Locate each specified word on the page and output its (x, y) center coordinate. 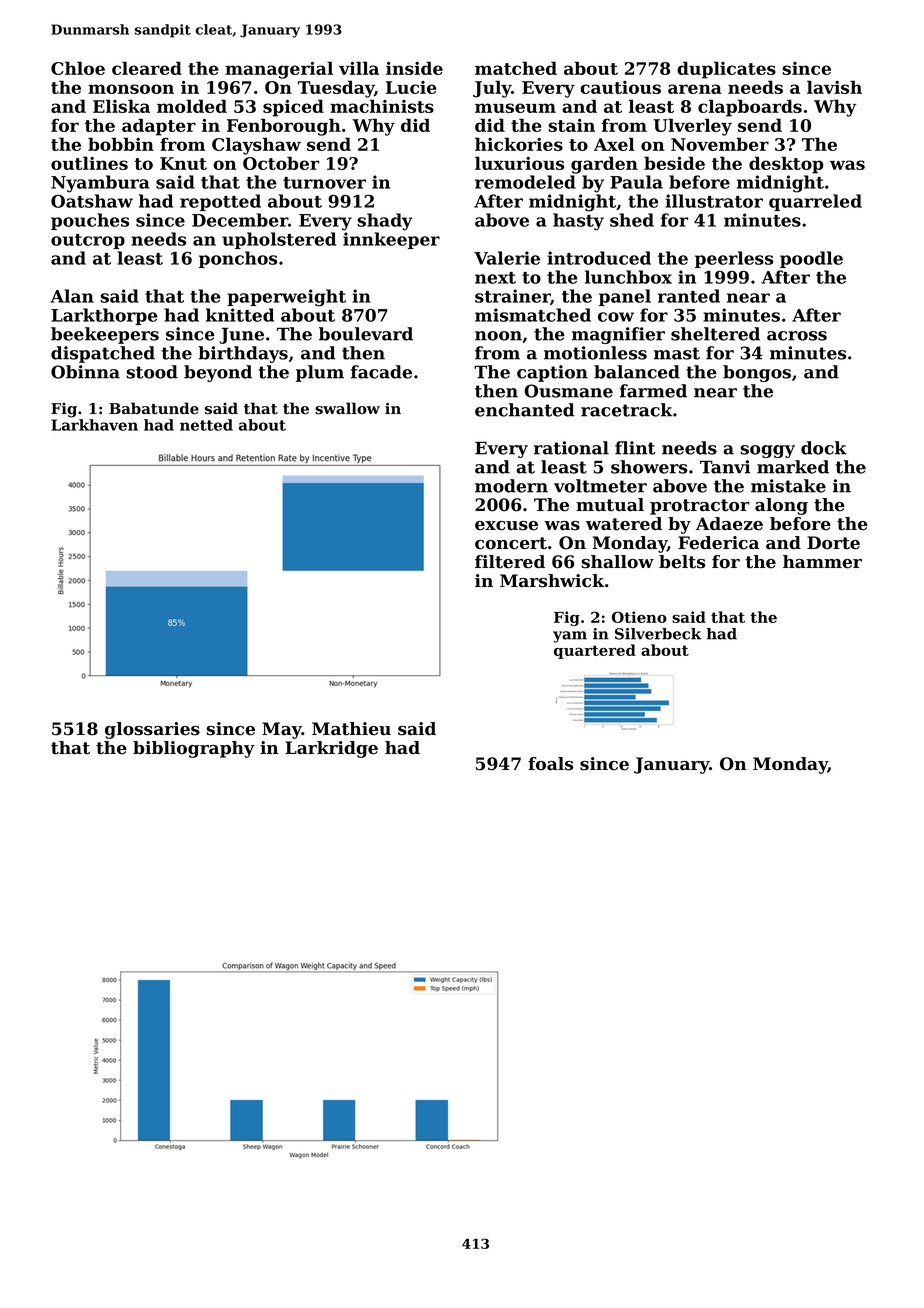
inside (414, 68)
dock (824, 448)
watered (624, 524)
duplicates (726, 70)
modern (511, 486)
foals (550, 764)
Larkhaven (94, 425)
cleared (147, 68)
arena (695, 89)
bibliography (194, 749)
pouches (90, 221)
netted (206, 425)
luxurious (519, 163)
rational (571, 448)
